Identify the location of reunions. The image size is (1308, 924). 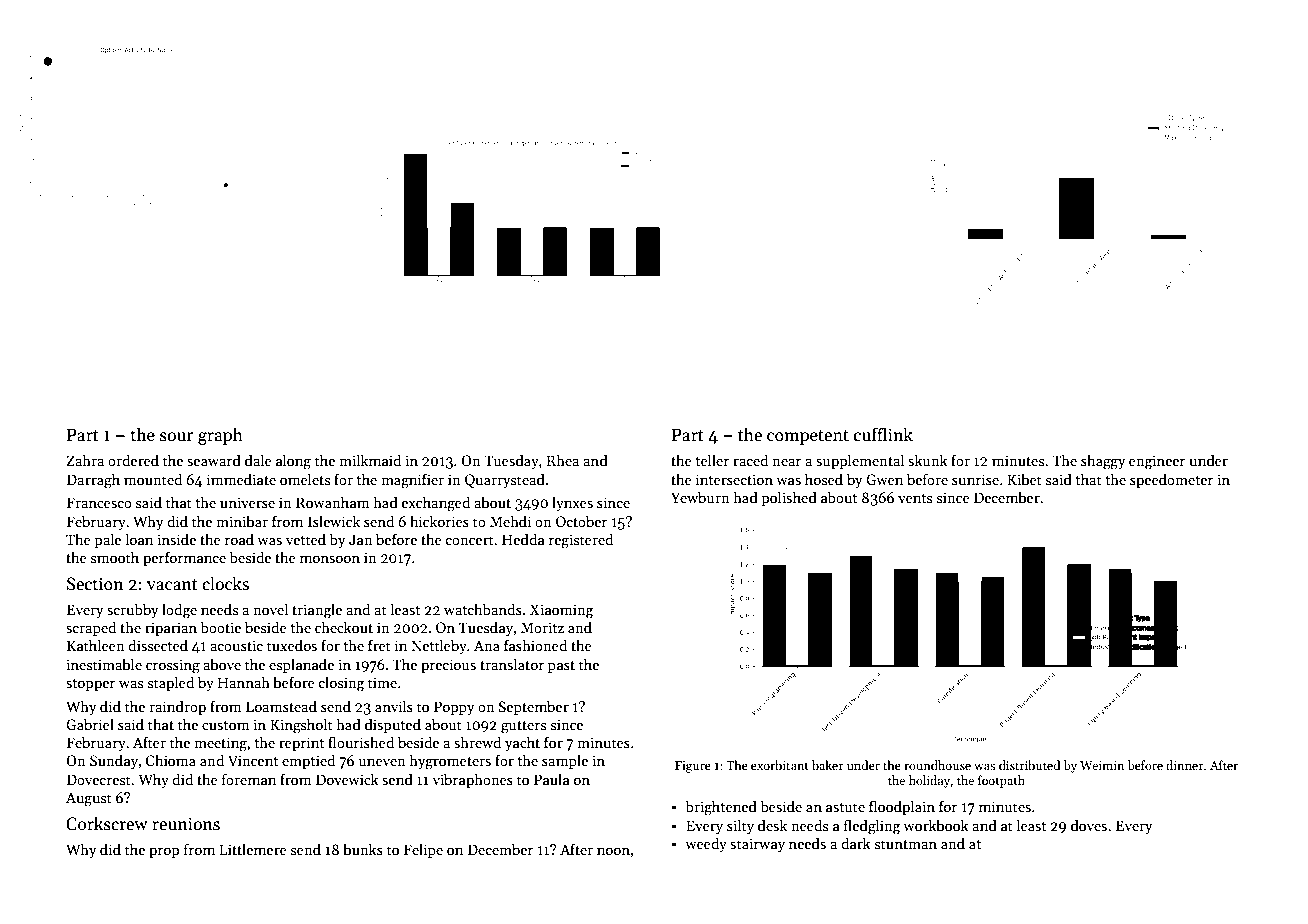
(186, 824).
